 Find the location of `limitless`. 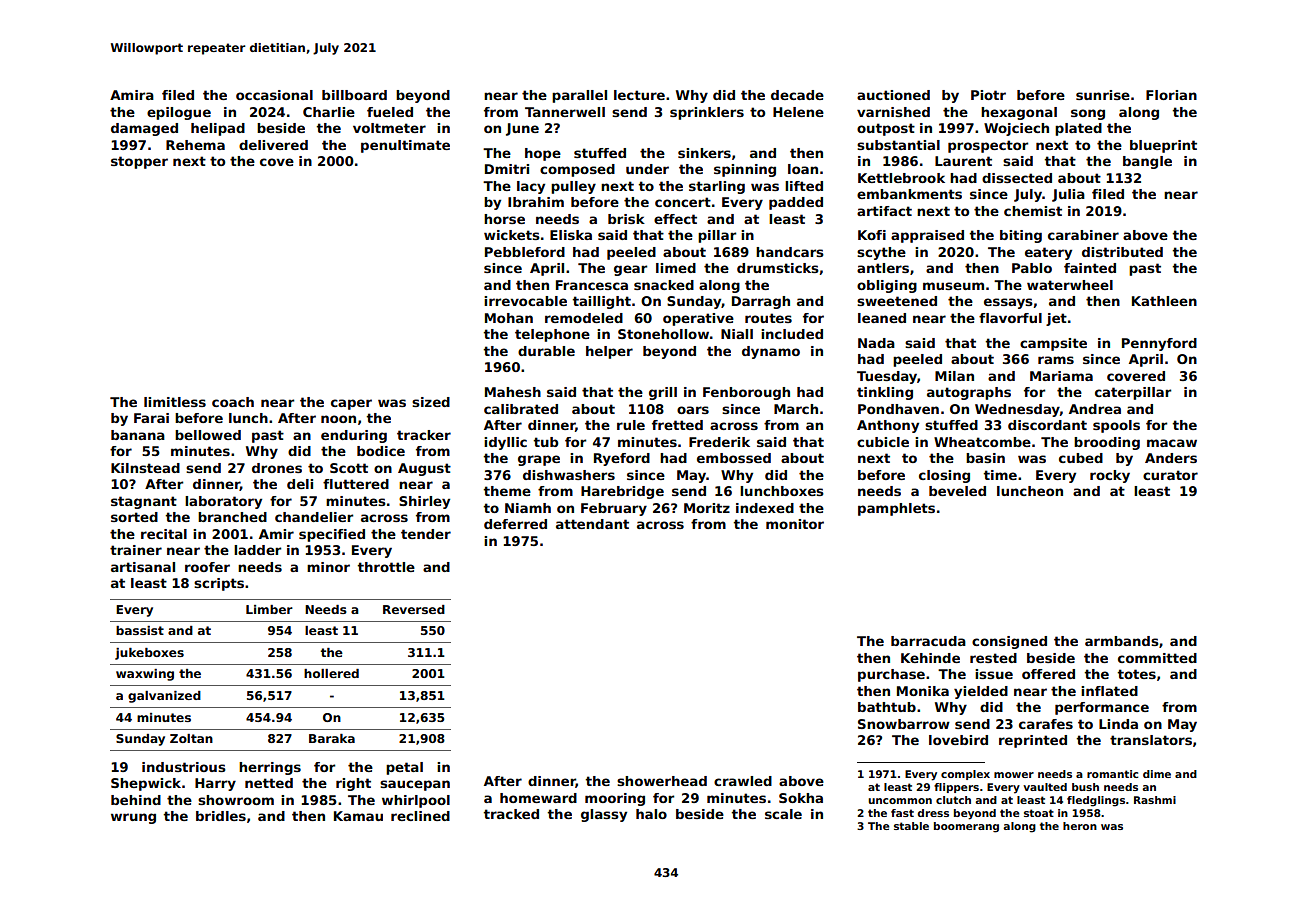

limitless is located at coordinates (175, 402).
